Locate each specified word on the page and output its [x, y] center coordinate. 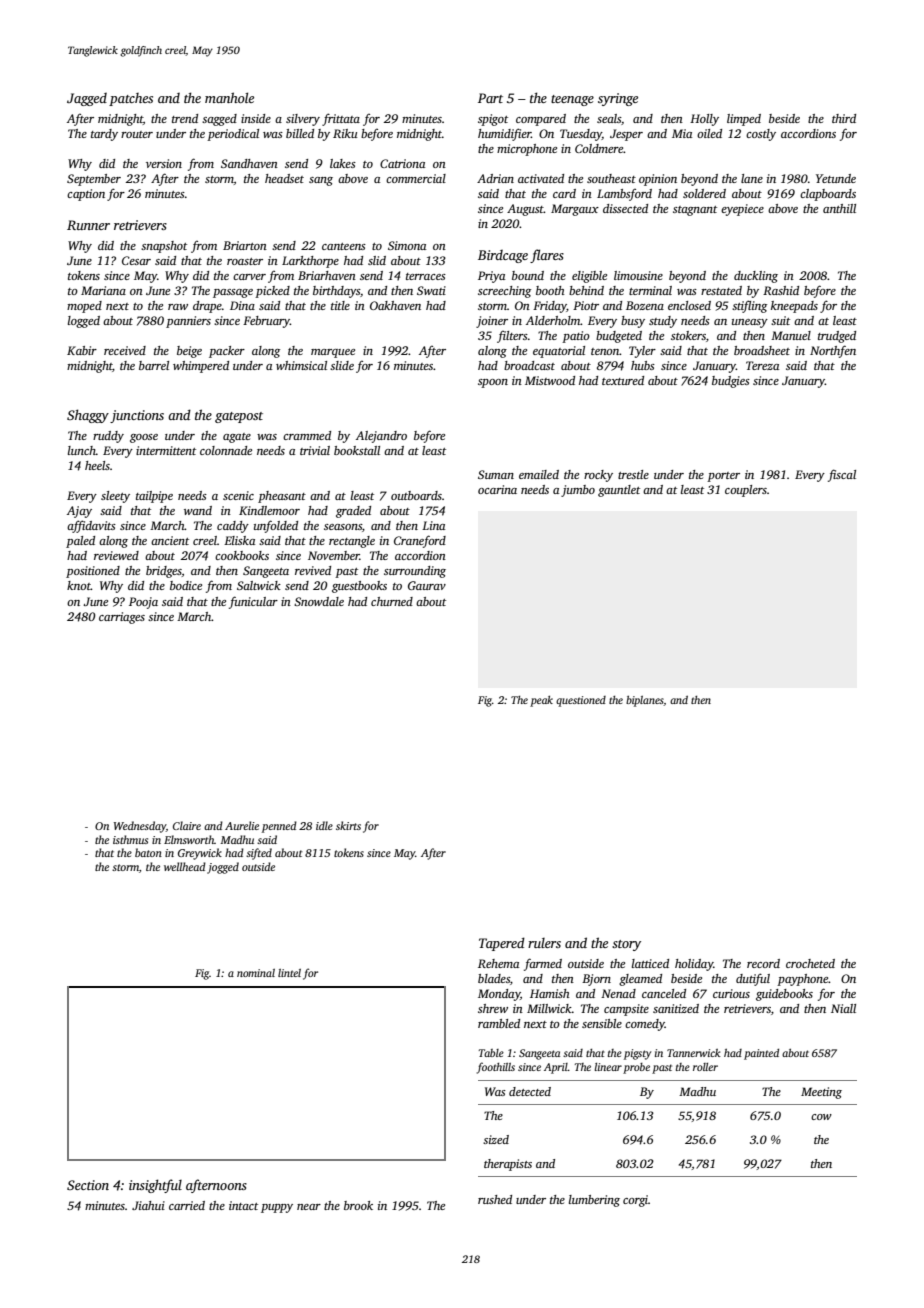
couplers [746, 491]
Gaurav [427, 585]
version [164, 163]
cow [821, 1117]
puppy [277, 1208]
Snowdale [319, 601]
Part [490, 98]
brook [358, 1205]
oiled [709, 133]
